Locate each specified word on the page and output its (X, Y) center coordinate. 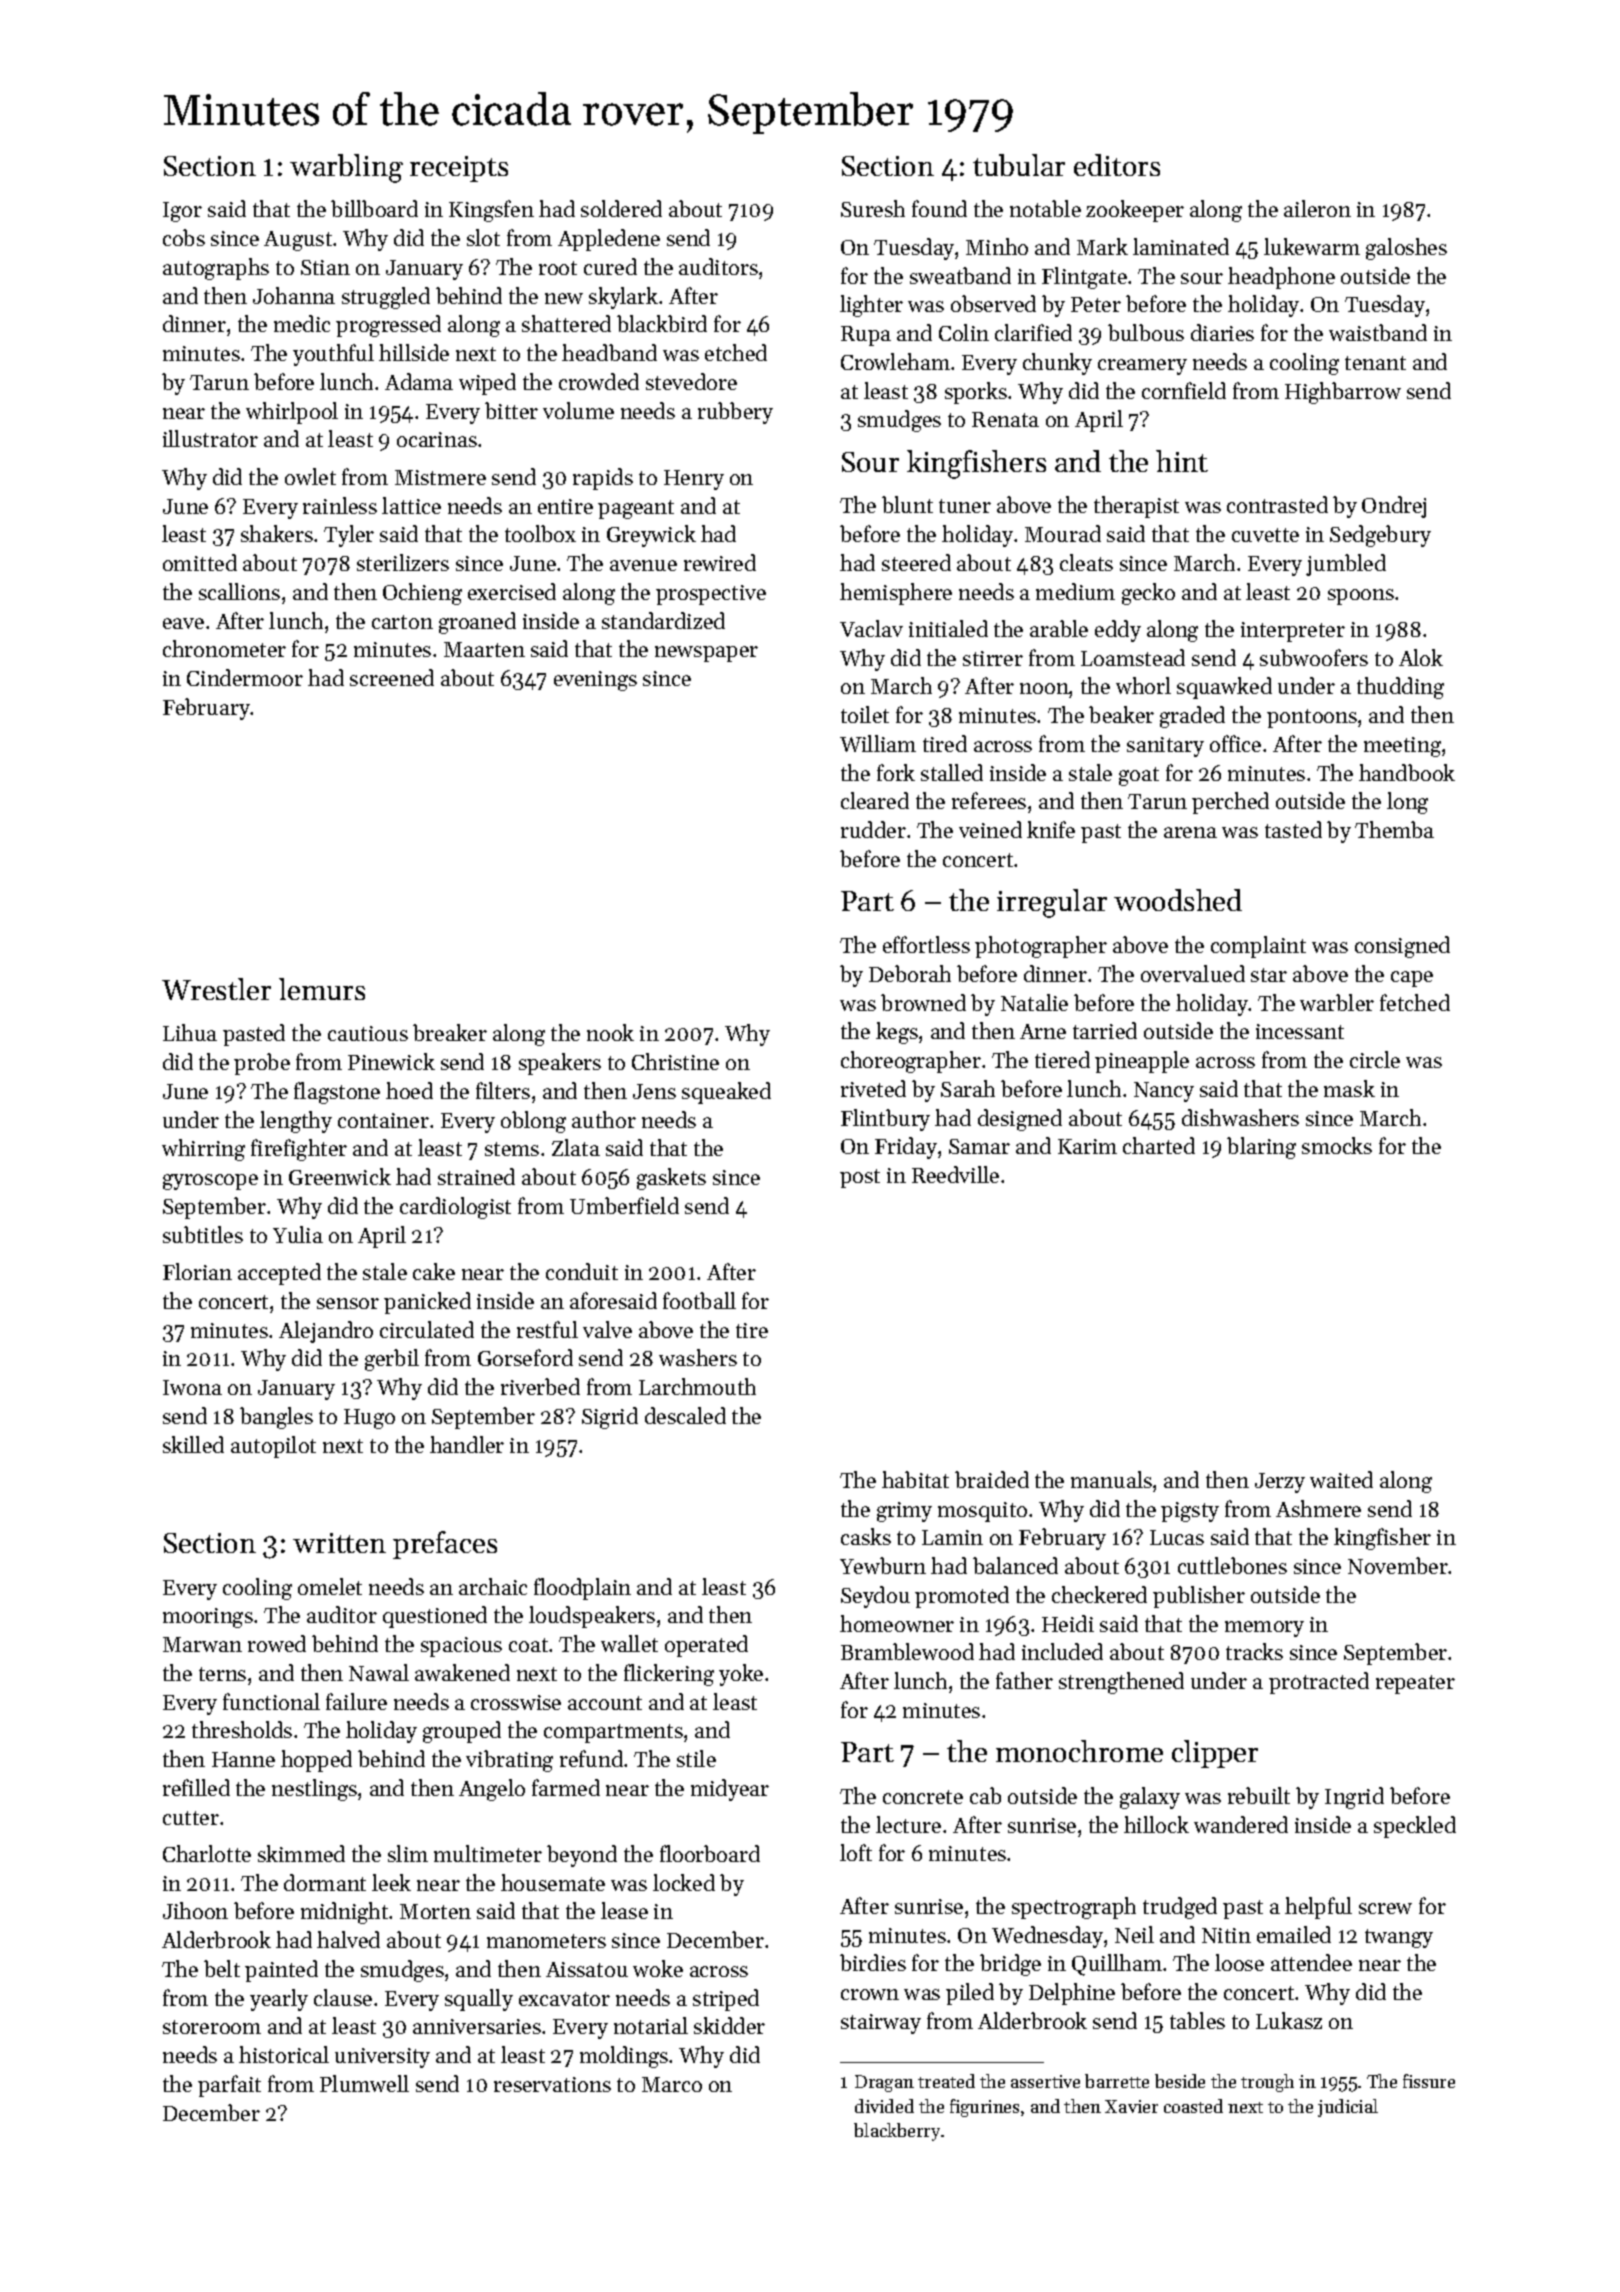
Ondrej (1394, 507)
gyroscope (210, 1182)
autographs (216, 269)
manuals (1111, 1479)
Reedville (955, 1174)
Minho (997, 246)
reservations (552, 2084)
